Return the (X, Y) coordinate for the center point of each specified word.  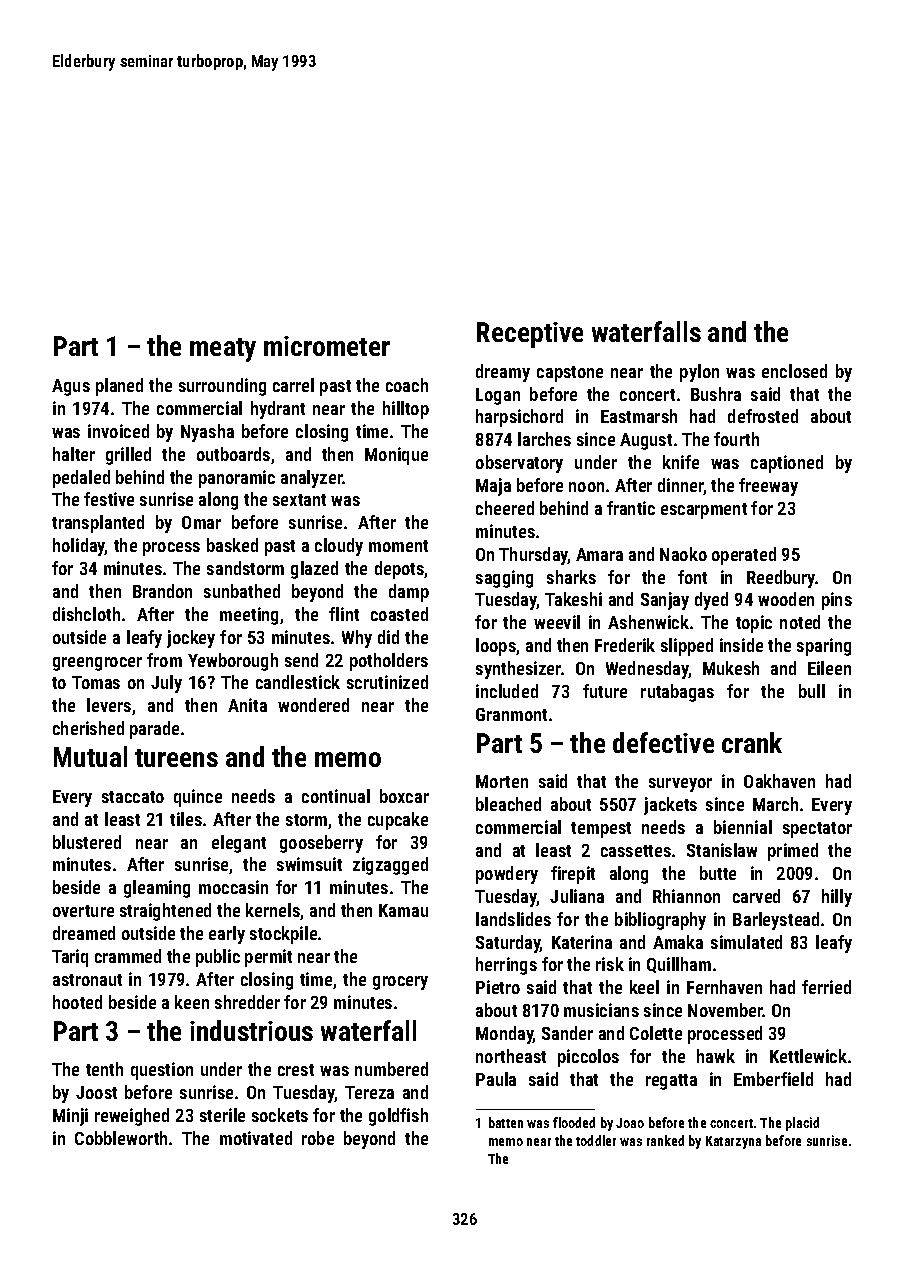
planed (119, 387)
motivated (256, 1138)
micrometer (327, 346)
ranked (665, 1140)
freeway (768, 487)
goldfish (398, 1117)
